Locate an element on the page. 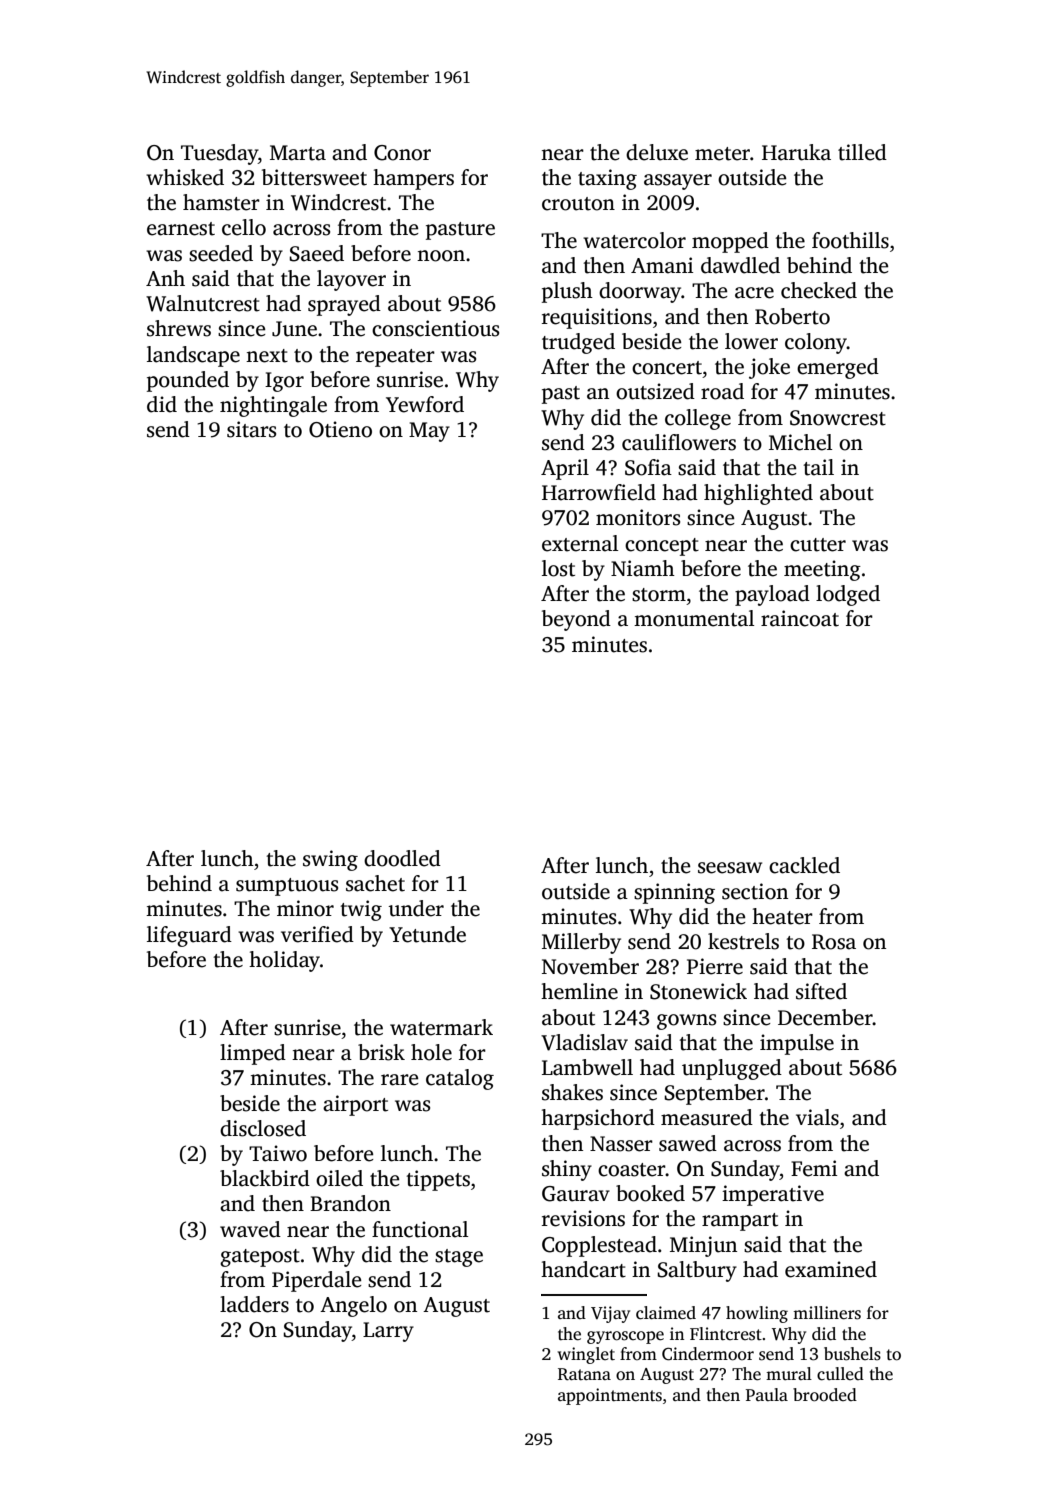  Yewford is located at coordinates (425, 404).
